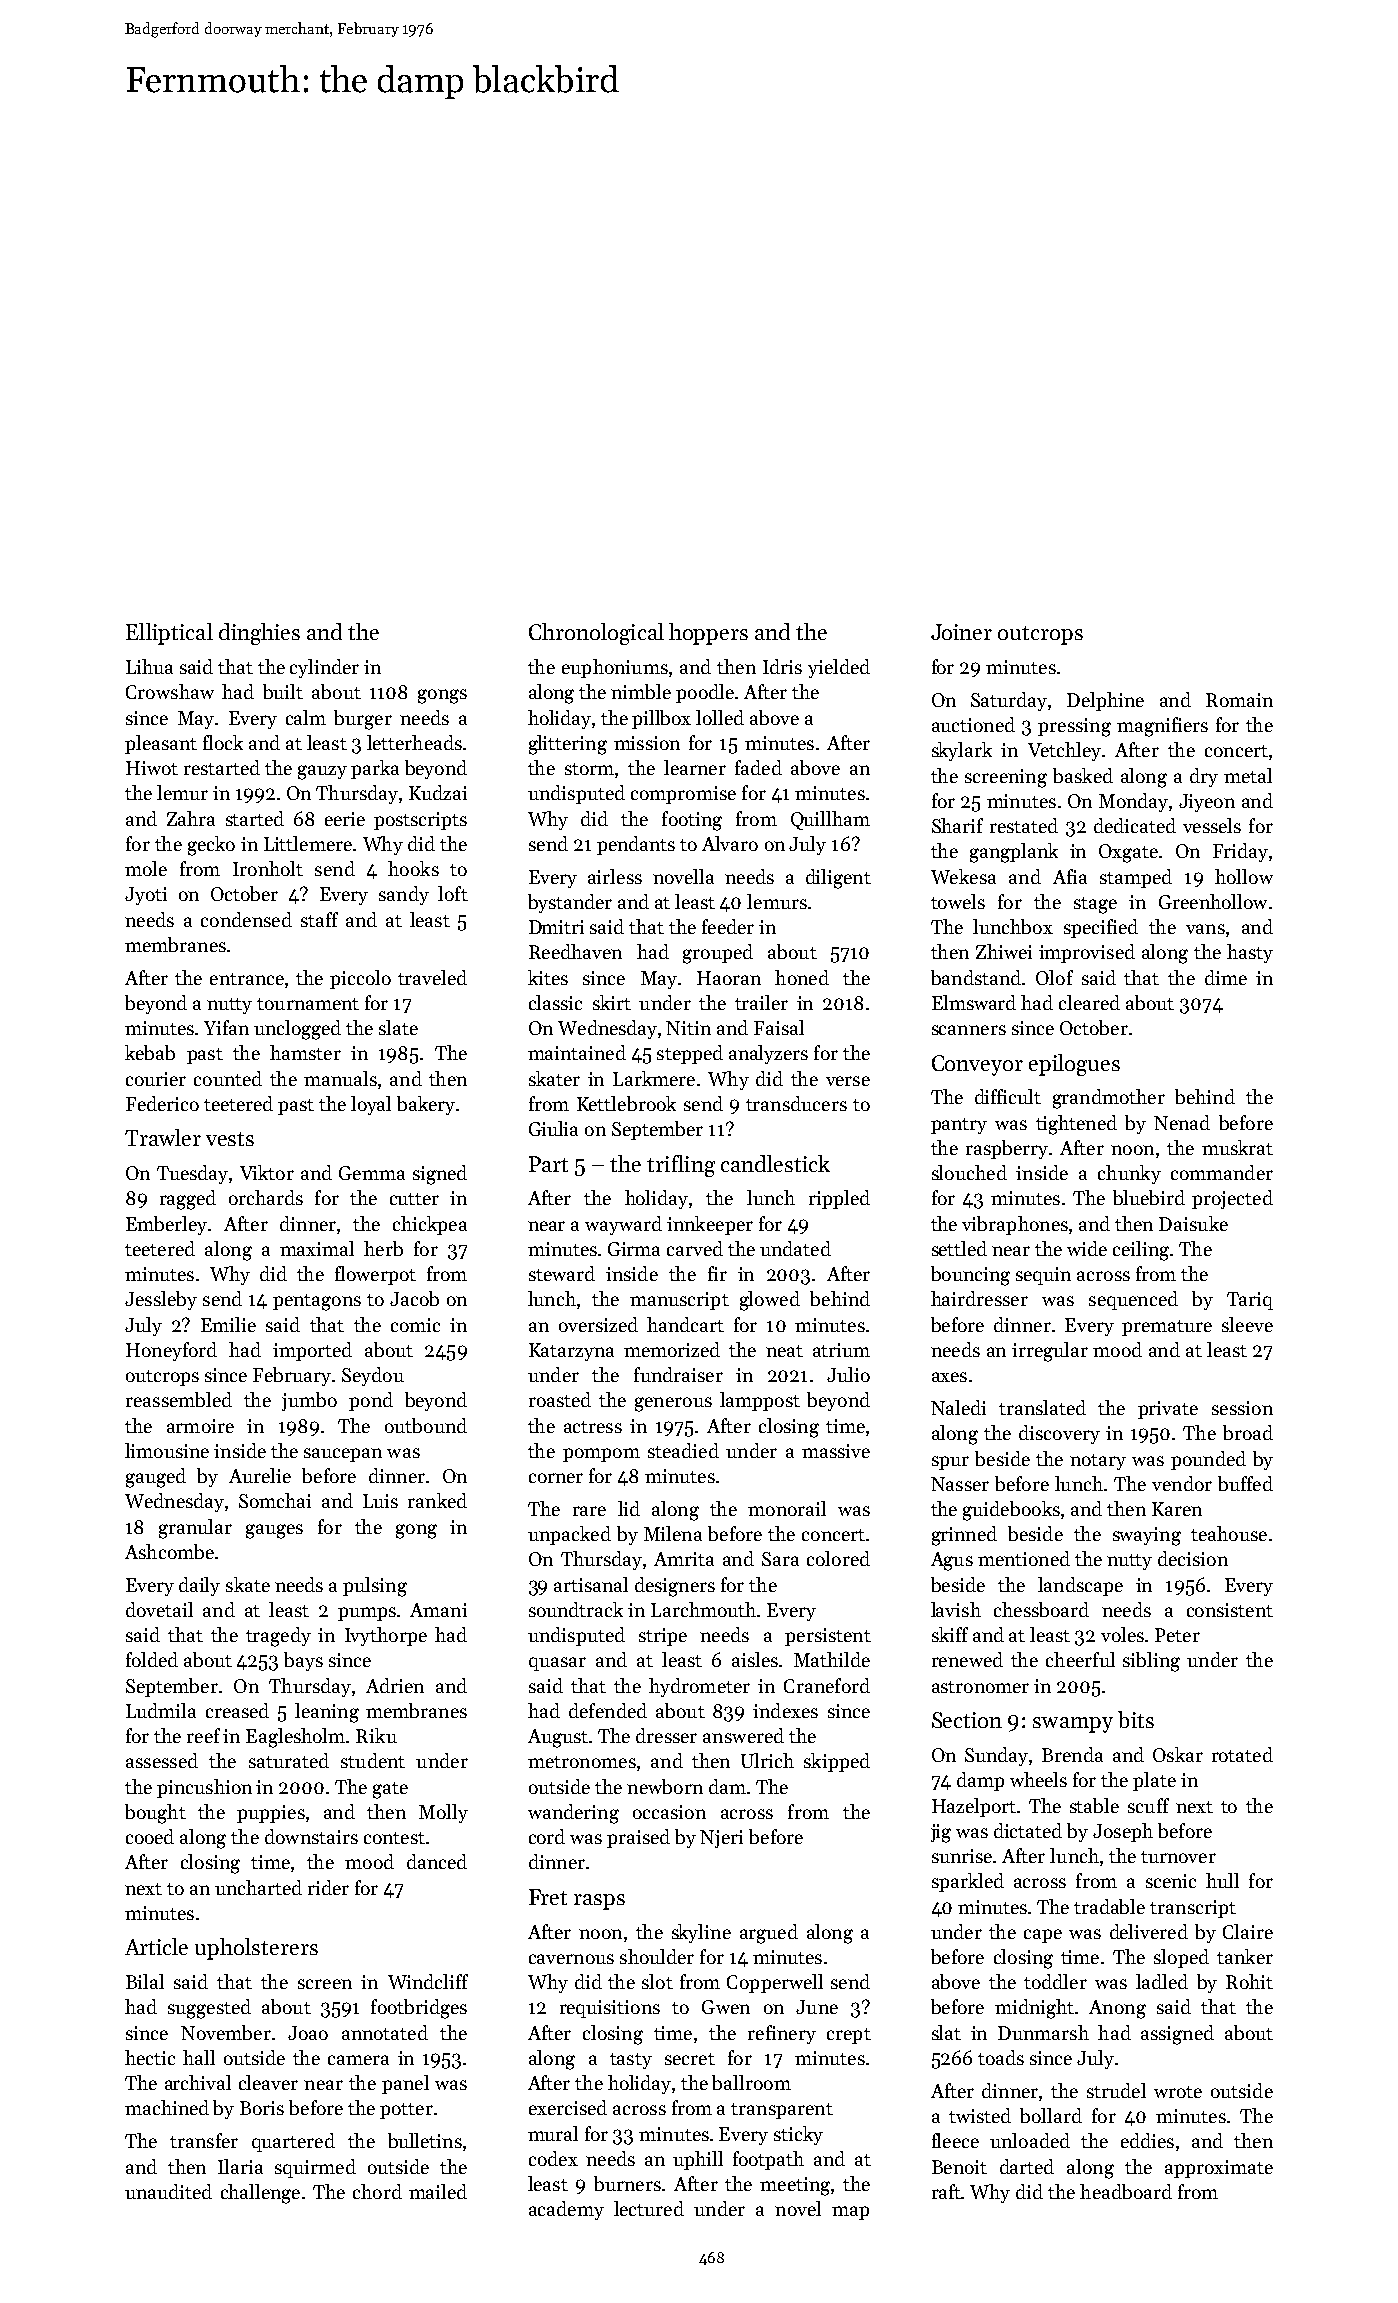 This screenshot has height=2303, width=1398. What do you see at coordinates (705, 693) in the screenshot?
I see `poodle` at bounding box center [705, 693].
